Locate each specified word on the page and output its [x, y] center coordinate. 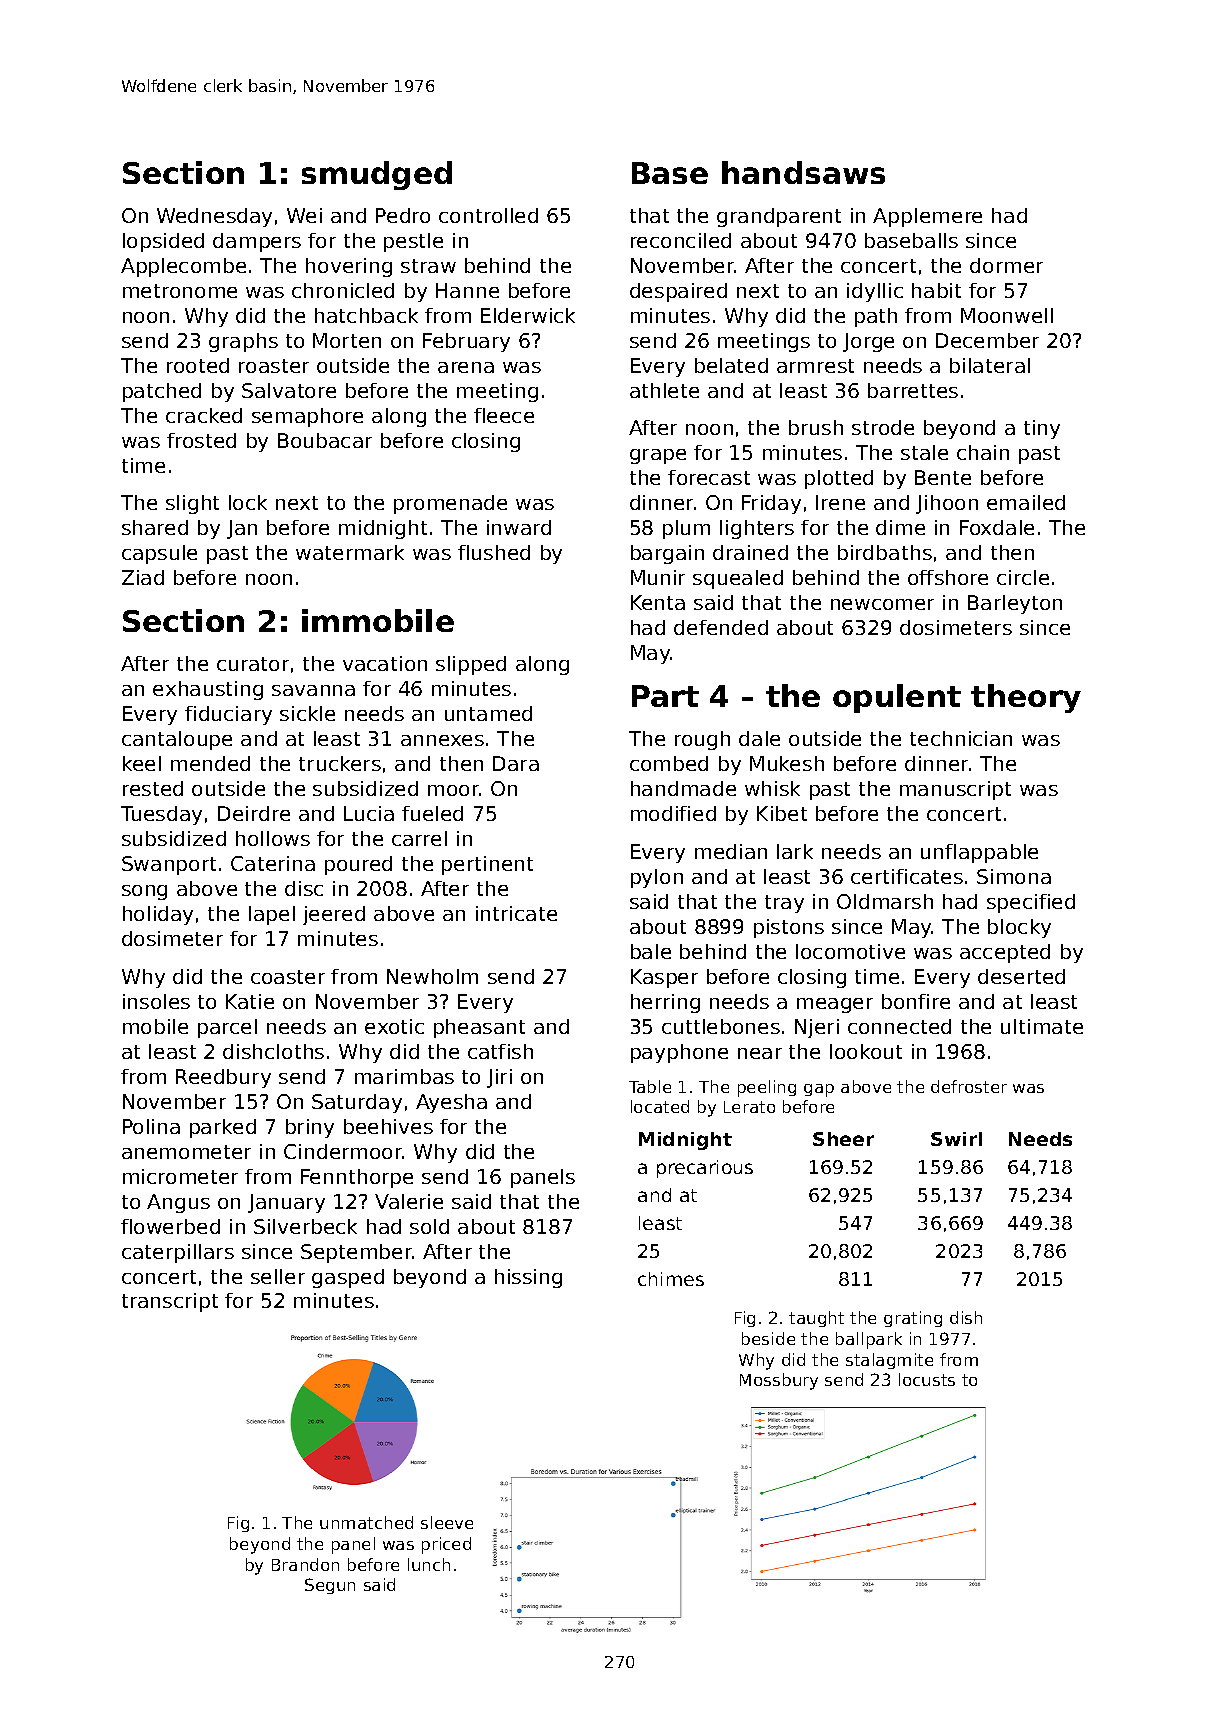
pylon [657, 878]
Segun [330, 1586]
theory [1026, 698]
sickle [307, 713]
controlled [488, 215]
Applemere [927, 217]
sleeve [447, 1522]
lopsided [163, 242]
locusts [927, 1379]
